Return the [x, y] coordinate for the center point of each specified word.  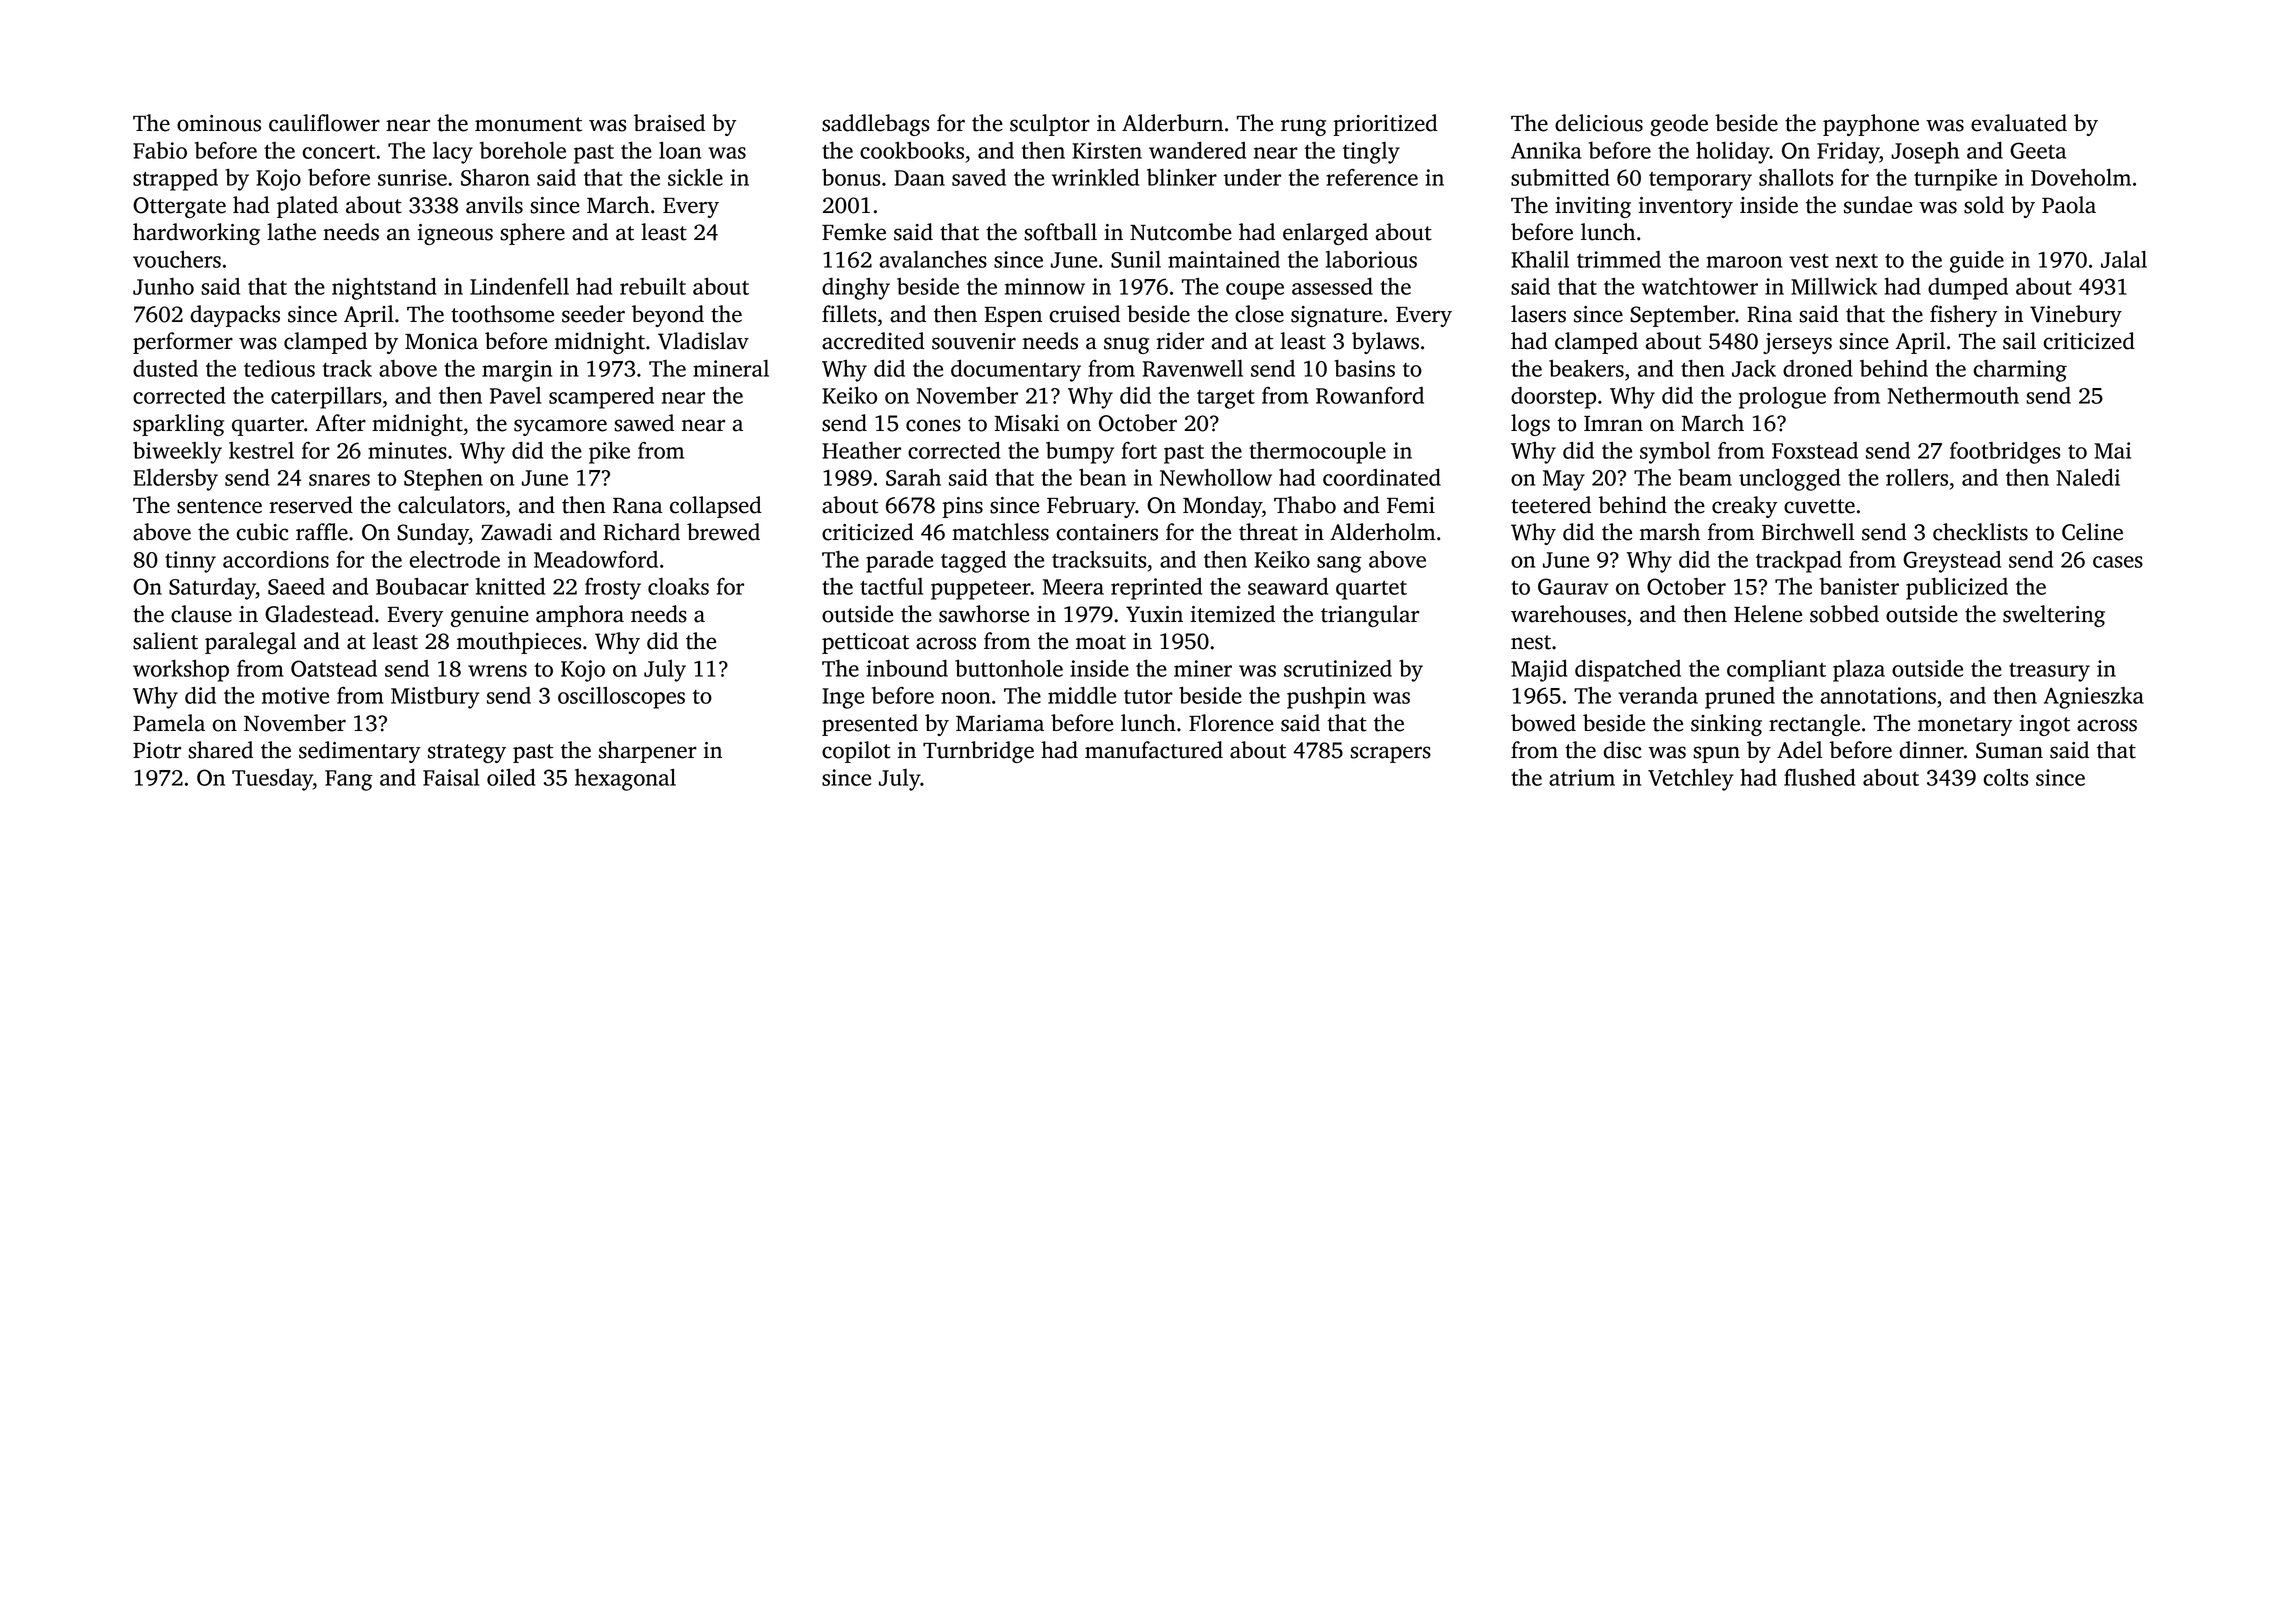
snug [1126, 345]
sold [1984, 205]
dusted [165, 368]
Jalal [2124, 259]
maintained [1224, 259]
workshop [181, 670]
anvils [494, 205]
